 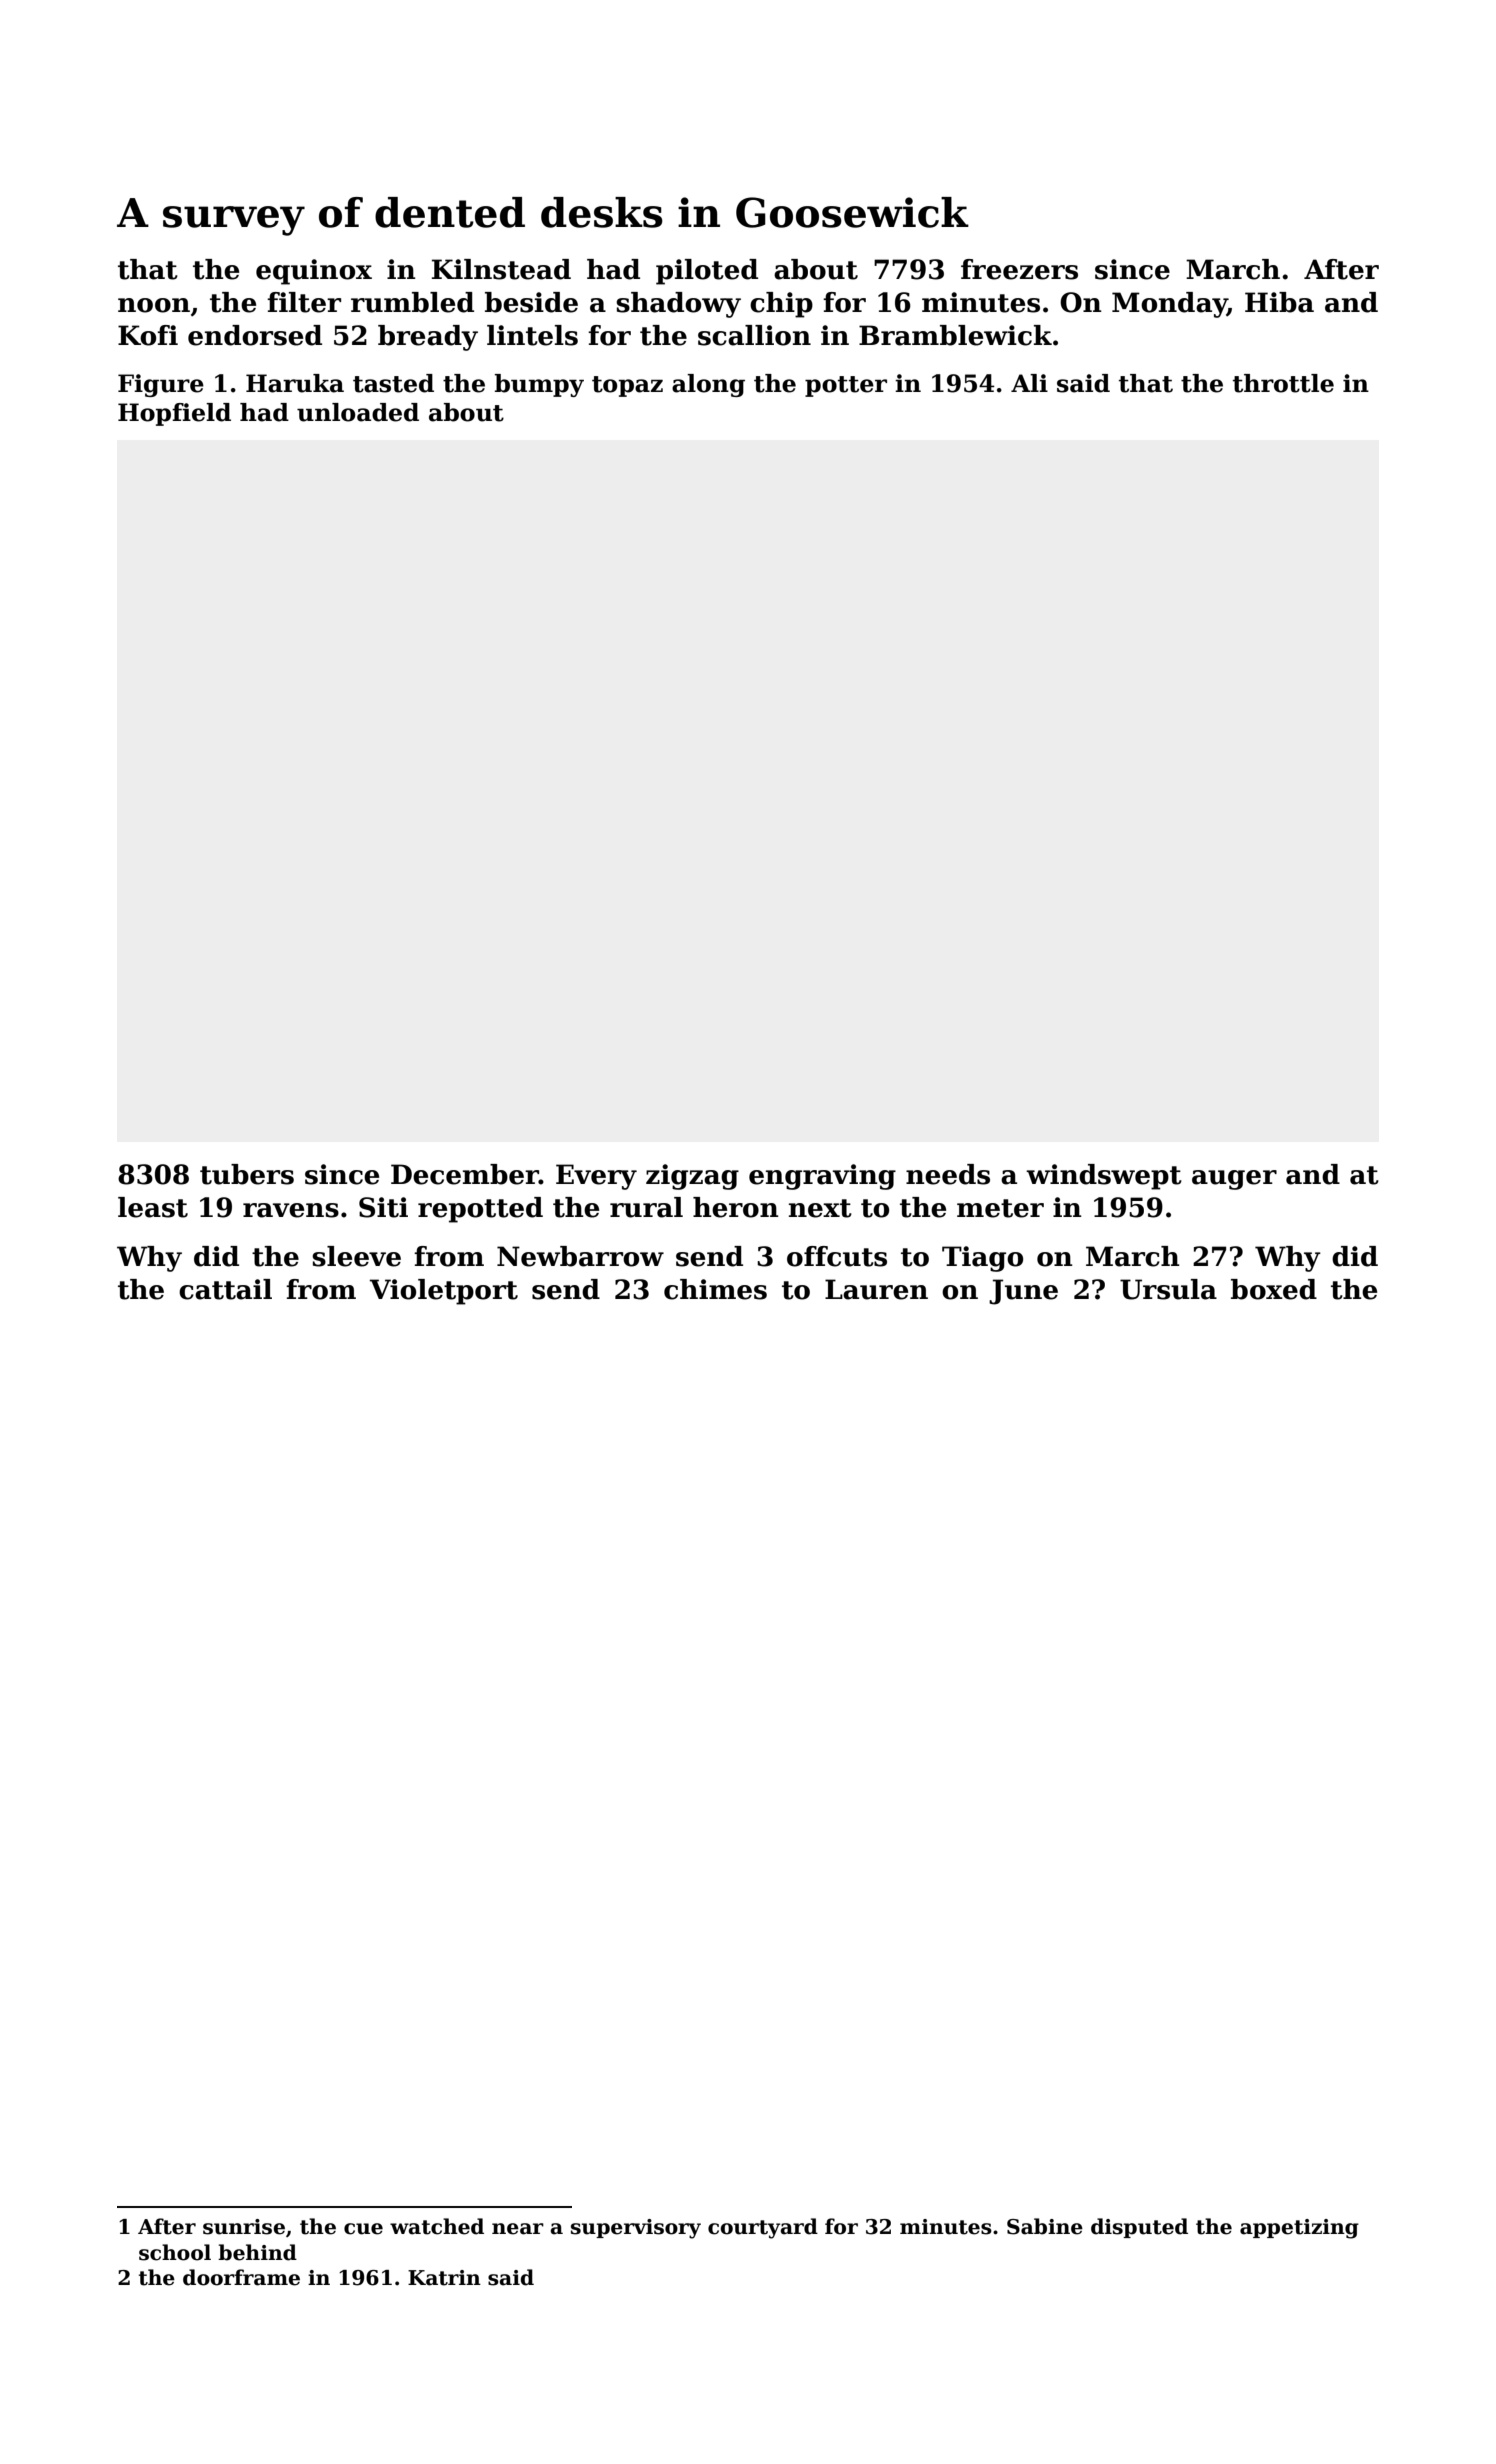 I want to click on Ali, so click(x=1029, y=383).
